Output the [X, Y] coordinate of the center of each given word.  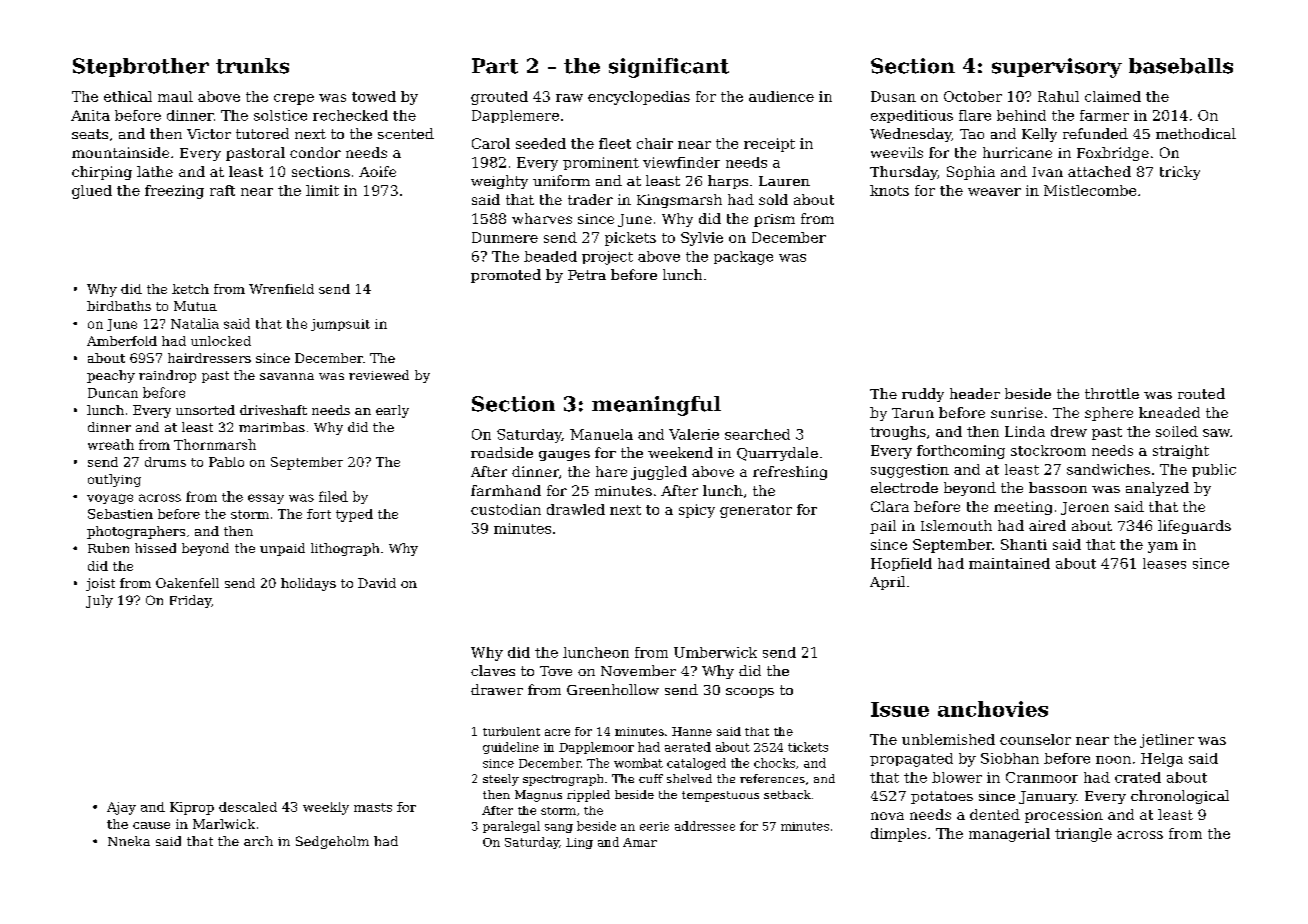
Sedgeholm [332, 842]
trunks [252, 66]
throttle [1112, 393]
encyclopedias [639, 98]
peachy [111, 376]
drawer [497, 689]
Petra [587, 275]
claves [493, 670]
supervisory [1057, 68]
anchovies [993, 709]
